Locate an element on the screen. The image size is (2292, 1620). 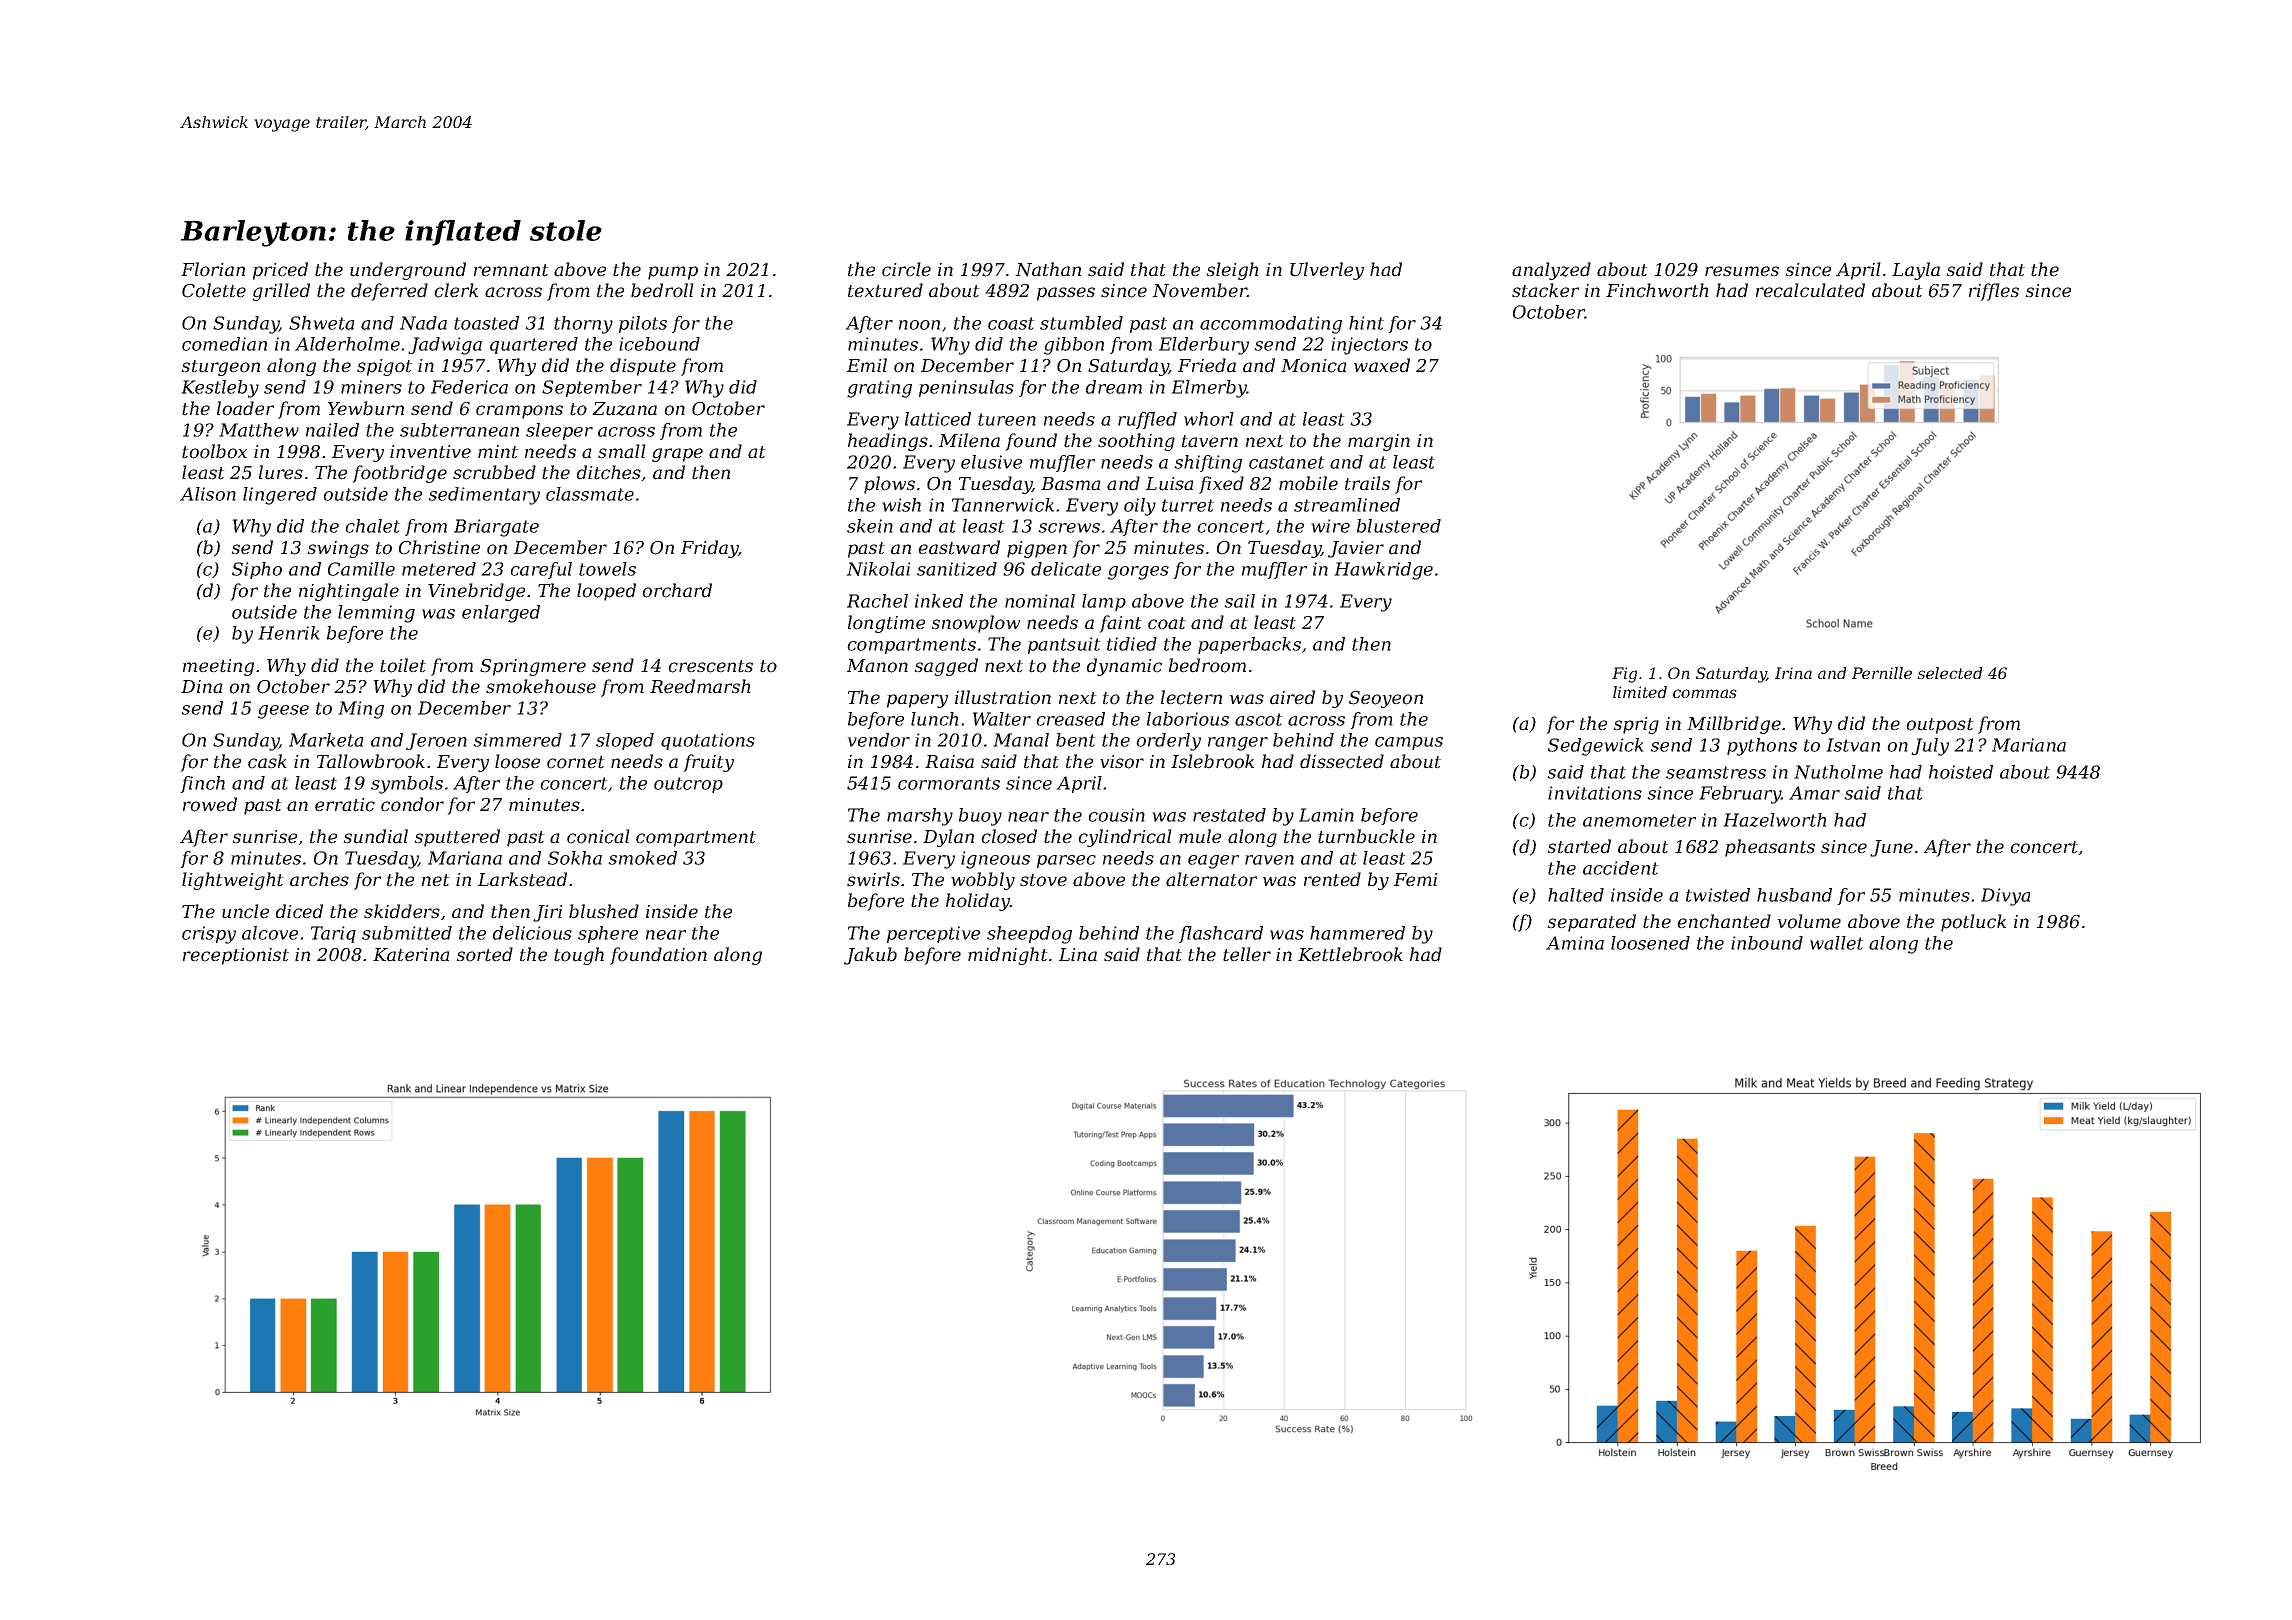
resumes is located at coordinates (1742, 271).
